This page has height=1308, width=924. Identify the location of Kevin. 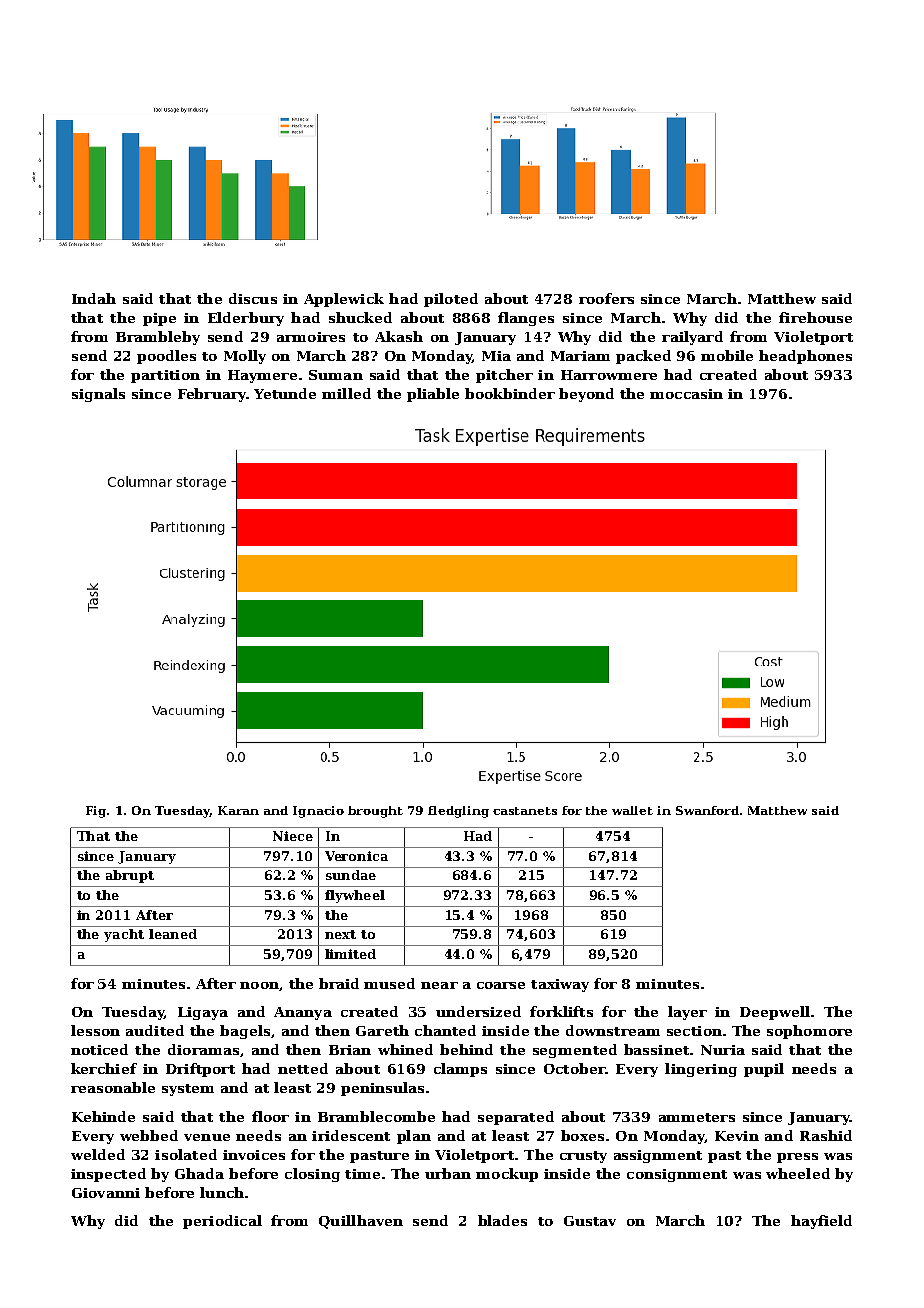
(737, 1136).
